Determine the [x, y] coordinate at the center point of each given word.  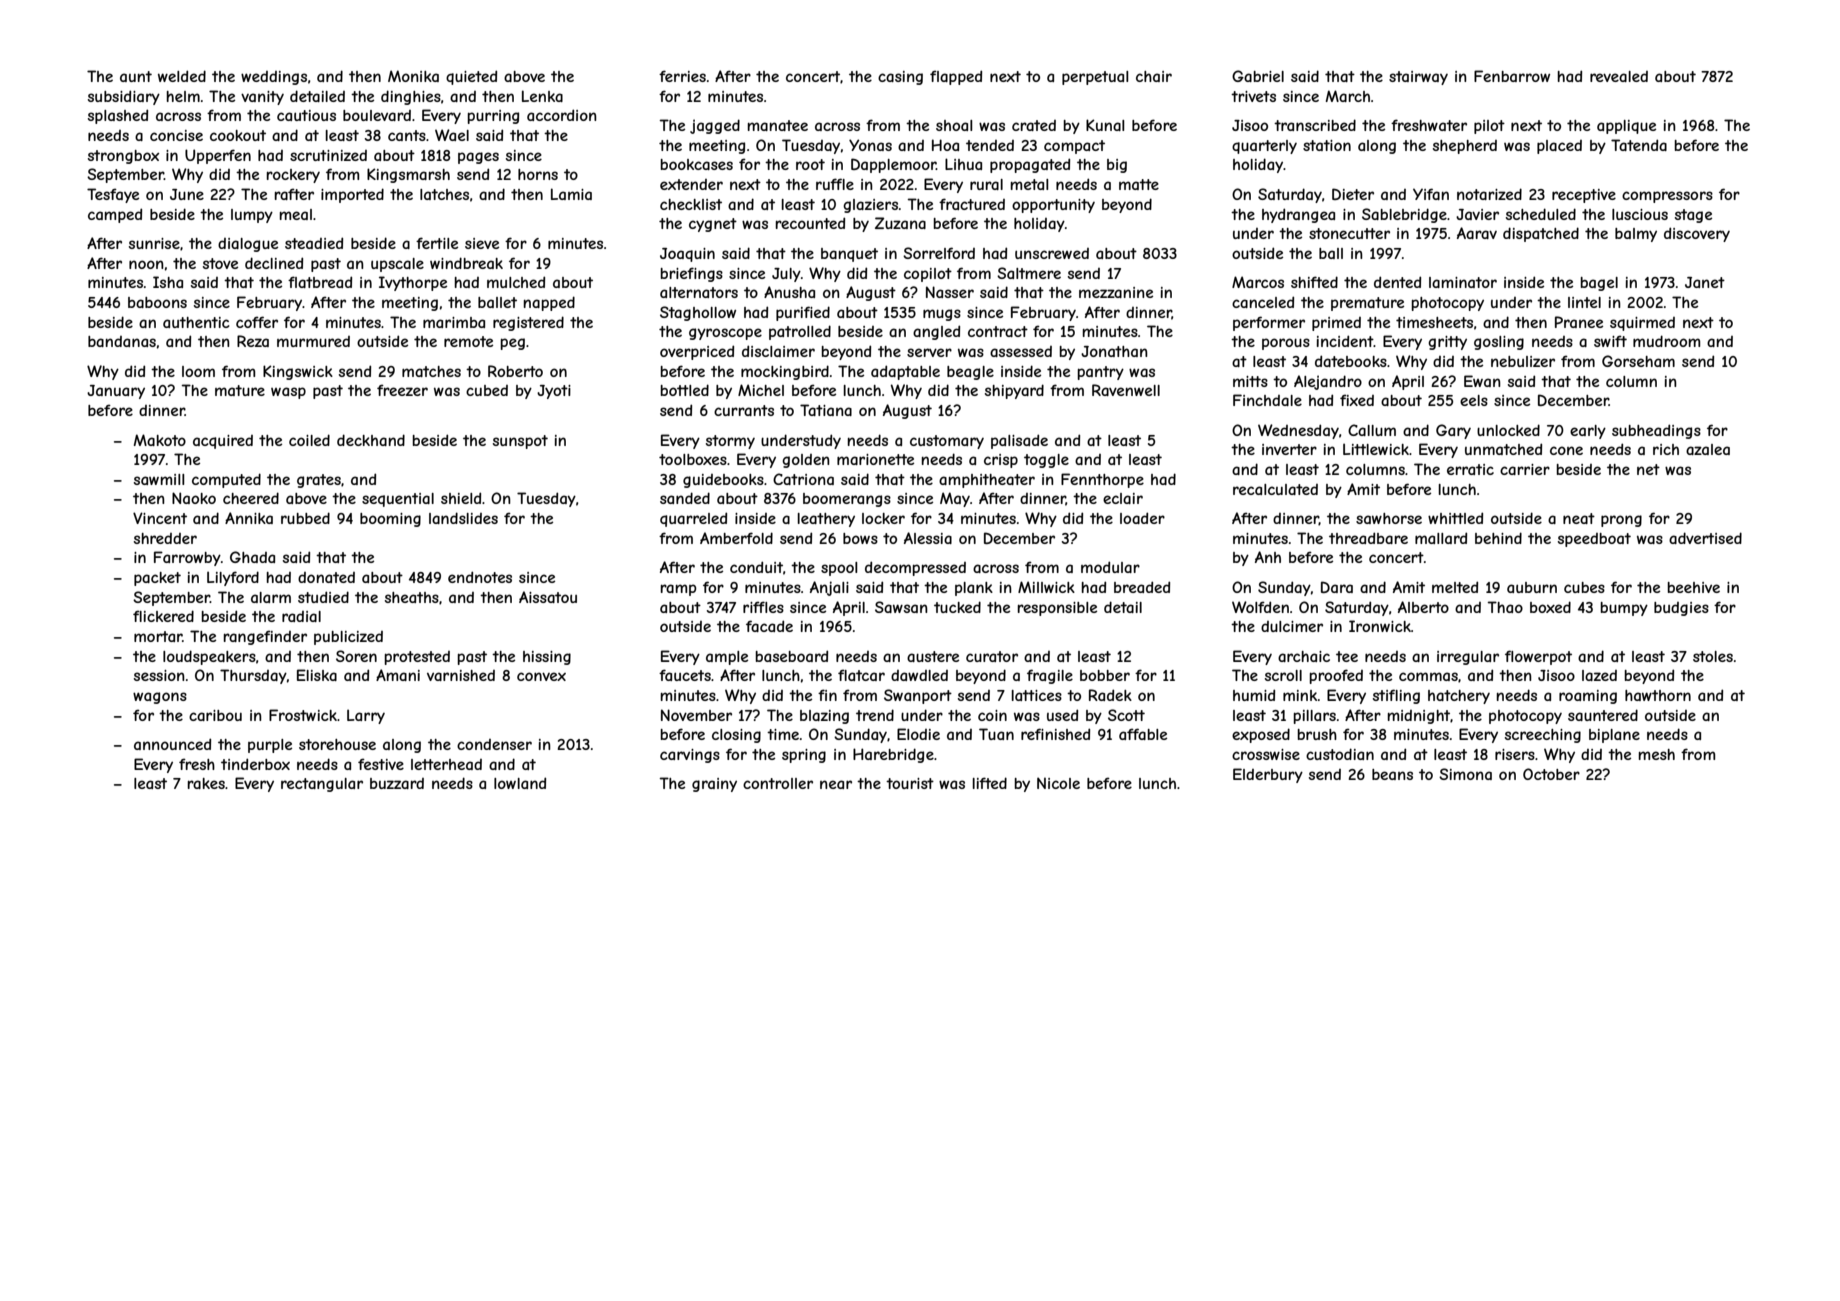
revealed [1619, 76]
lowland [520, 783]
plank [974, 589]
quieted [471, 77]
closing [736, 736]
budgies [1681, 609]
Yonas [870, 145]
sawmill [159, 479]
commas [1428, 676]
